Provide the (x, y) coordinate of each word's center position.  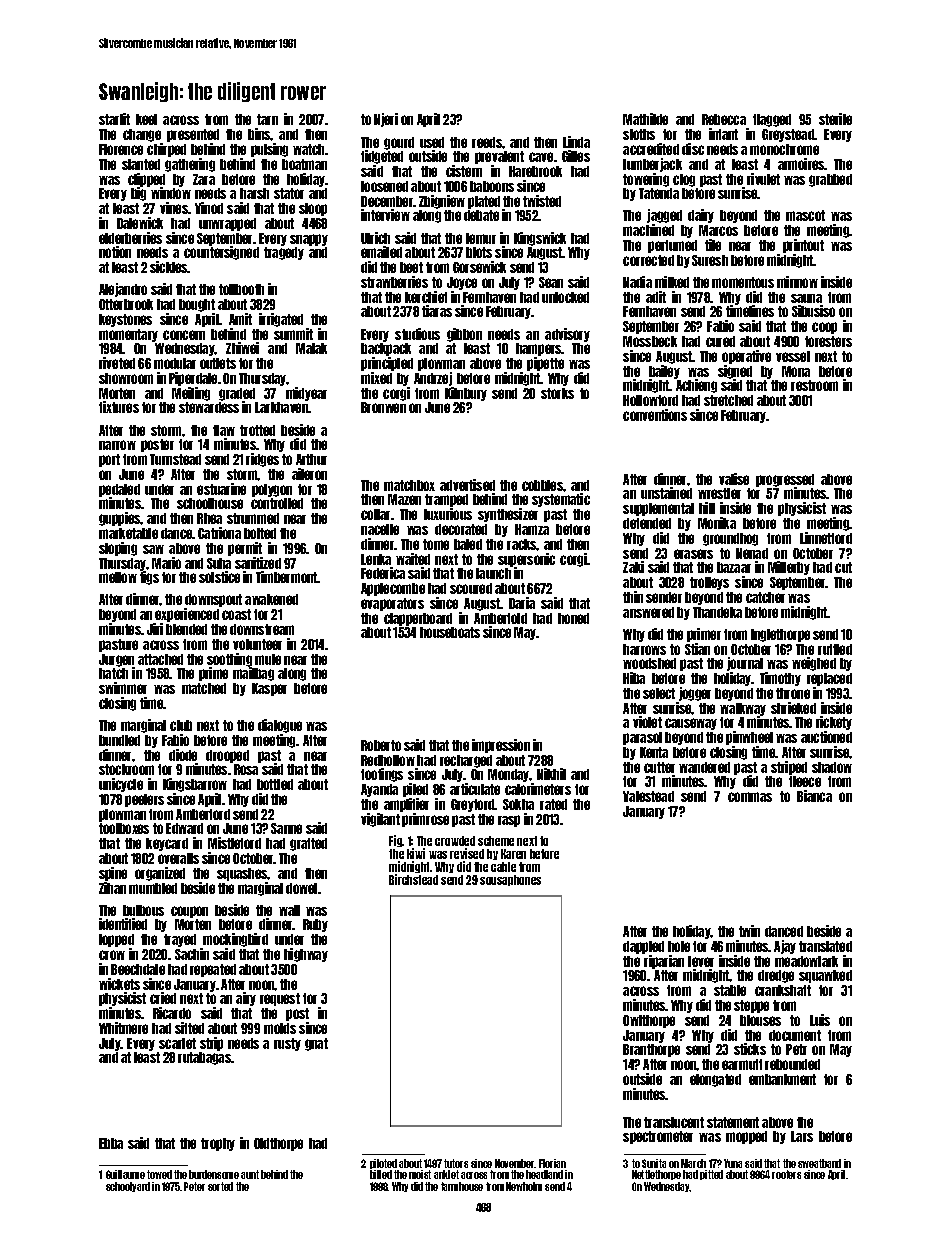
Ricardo (172, 1013)
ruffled (835, 649)
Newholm (524, 1186)
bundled (119, 740)
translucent (674, 1122)
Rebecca (724, 119)
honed (573, 618)
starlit (114, 119)
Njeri (386, 120)
